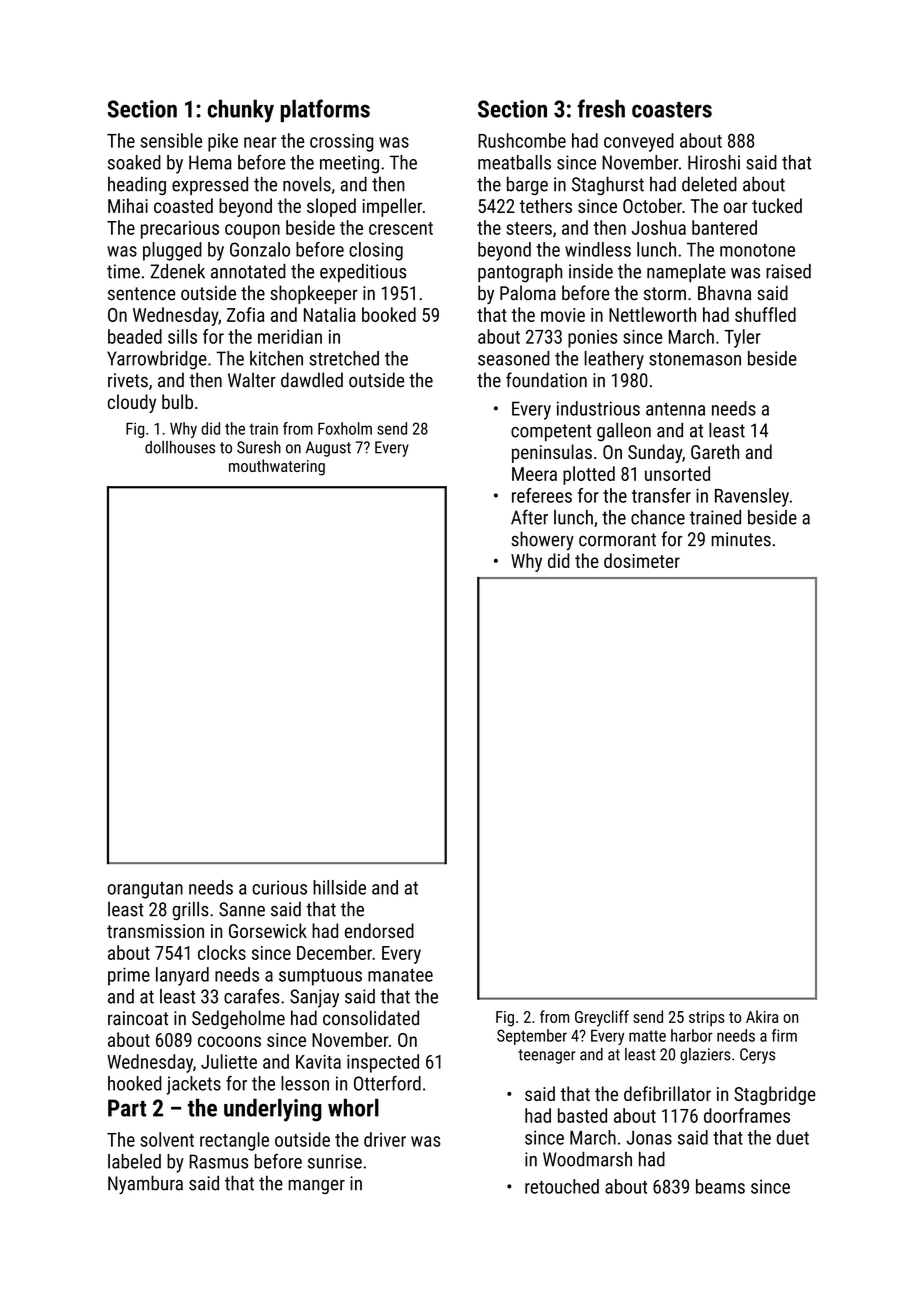 The image size is (924, 1311). What do you see at coordinates (316, 1187) in the screenshot?
I see `manger` at bounding box center [316, 1187].
